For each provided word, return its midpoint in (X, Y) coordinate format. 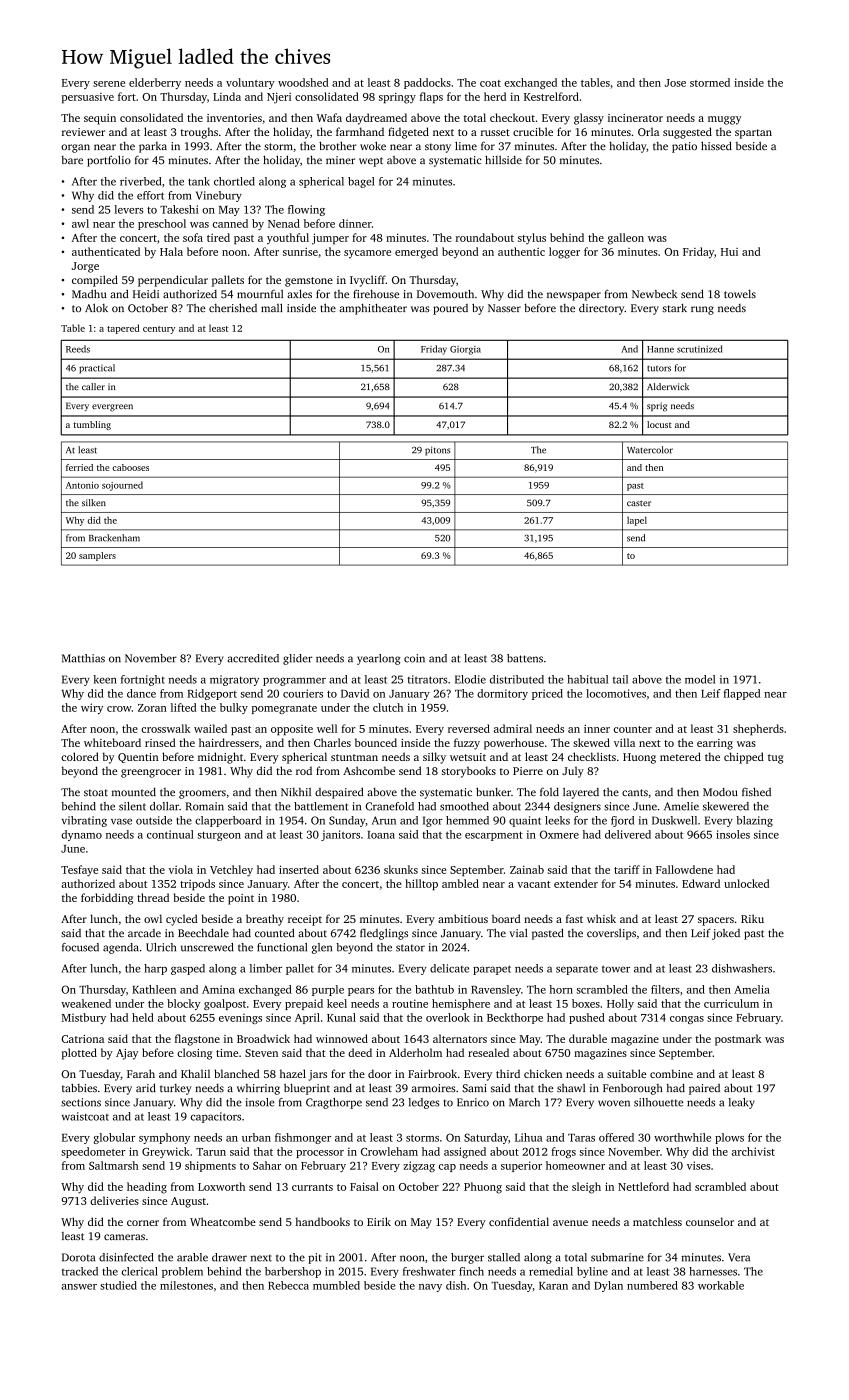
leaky (741, 1103)
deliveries (114, 1200)
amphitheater (373, 309)
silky (434, 758)
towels (740, 294)
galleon (626, 239)
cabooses (130, 467)
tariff (627, 869)
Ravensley (496, 990)
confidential (519, 1221)
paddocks (427, 83)
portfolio (109, 161)
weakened (86, 1003)
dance (141, 693)
